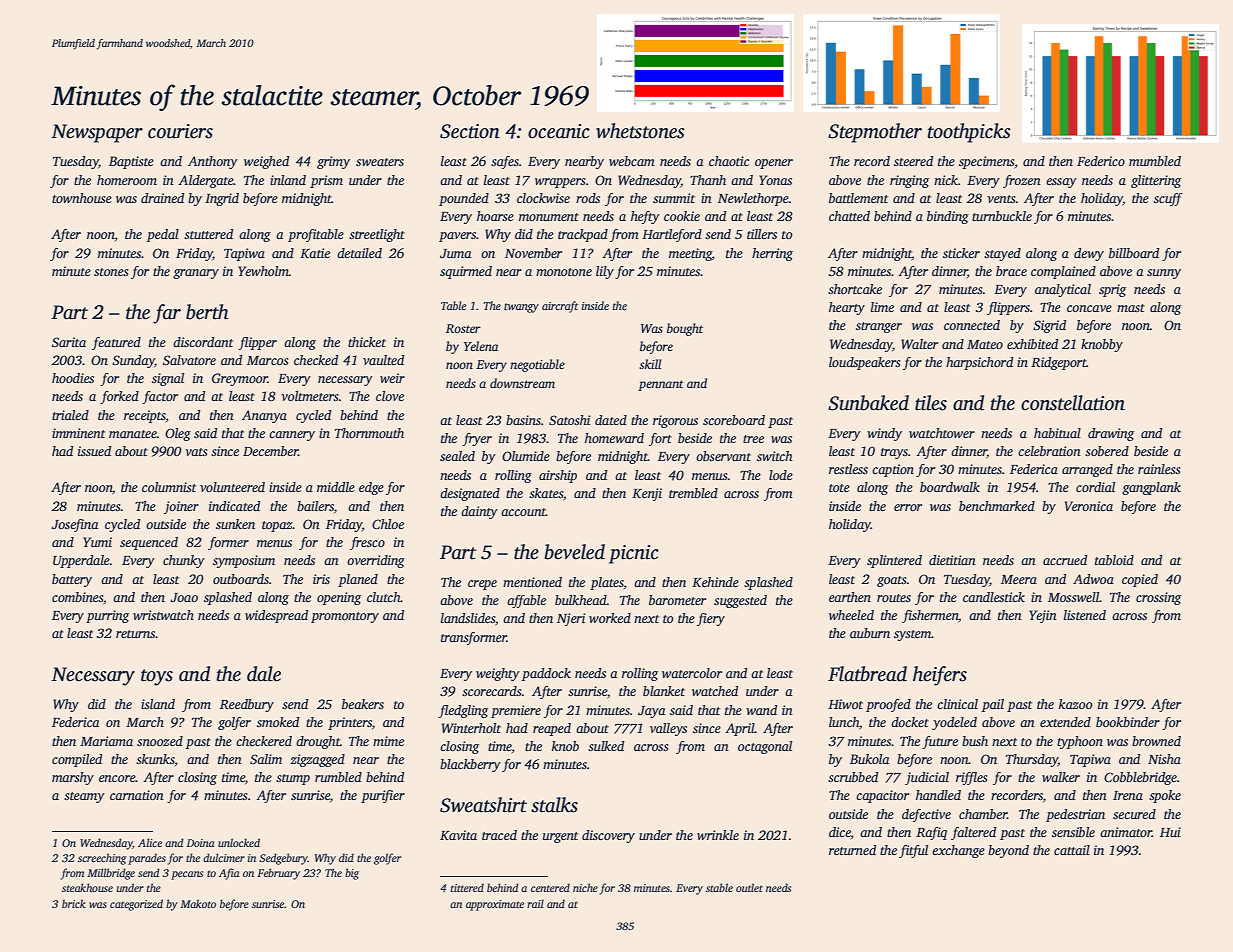  I want to click on Newspaper, so click(97, 133).
